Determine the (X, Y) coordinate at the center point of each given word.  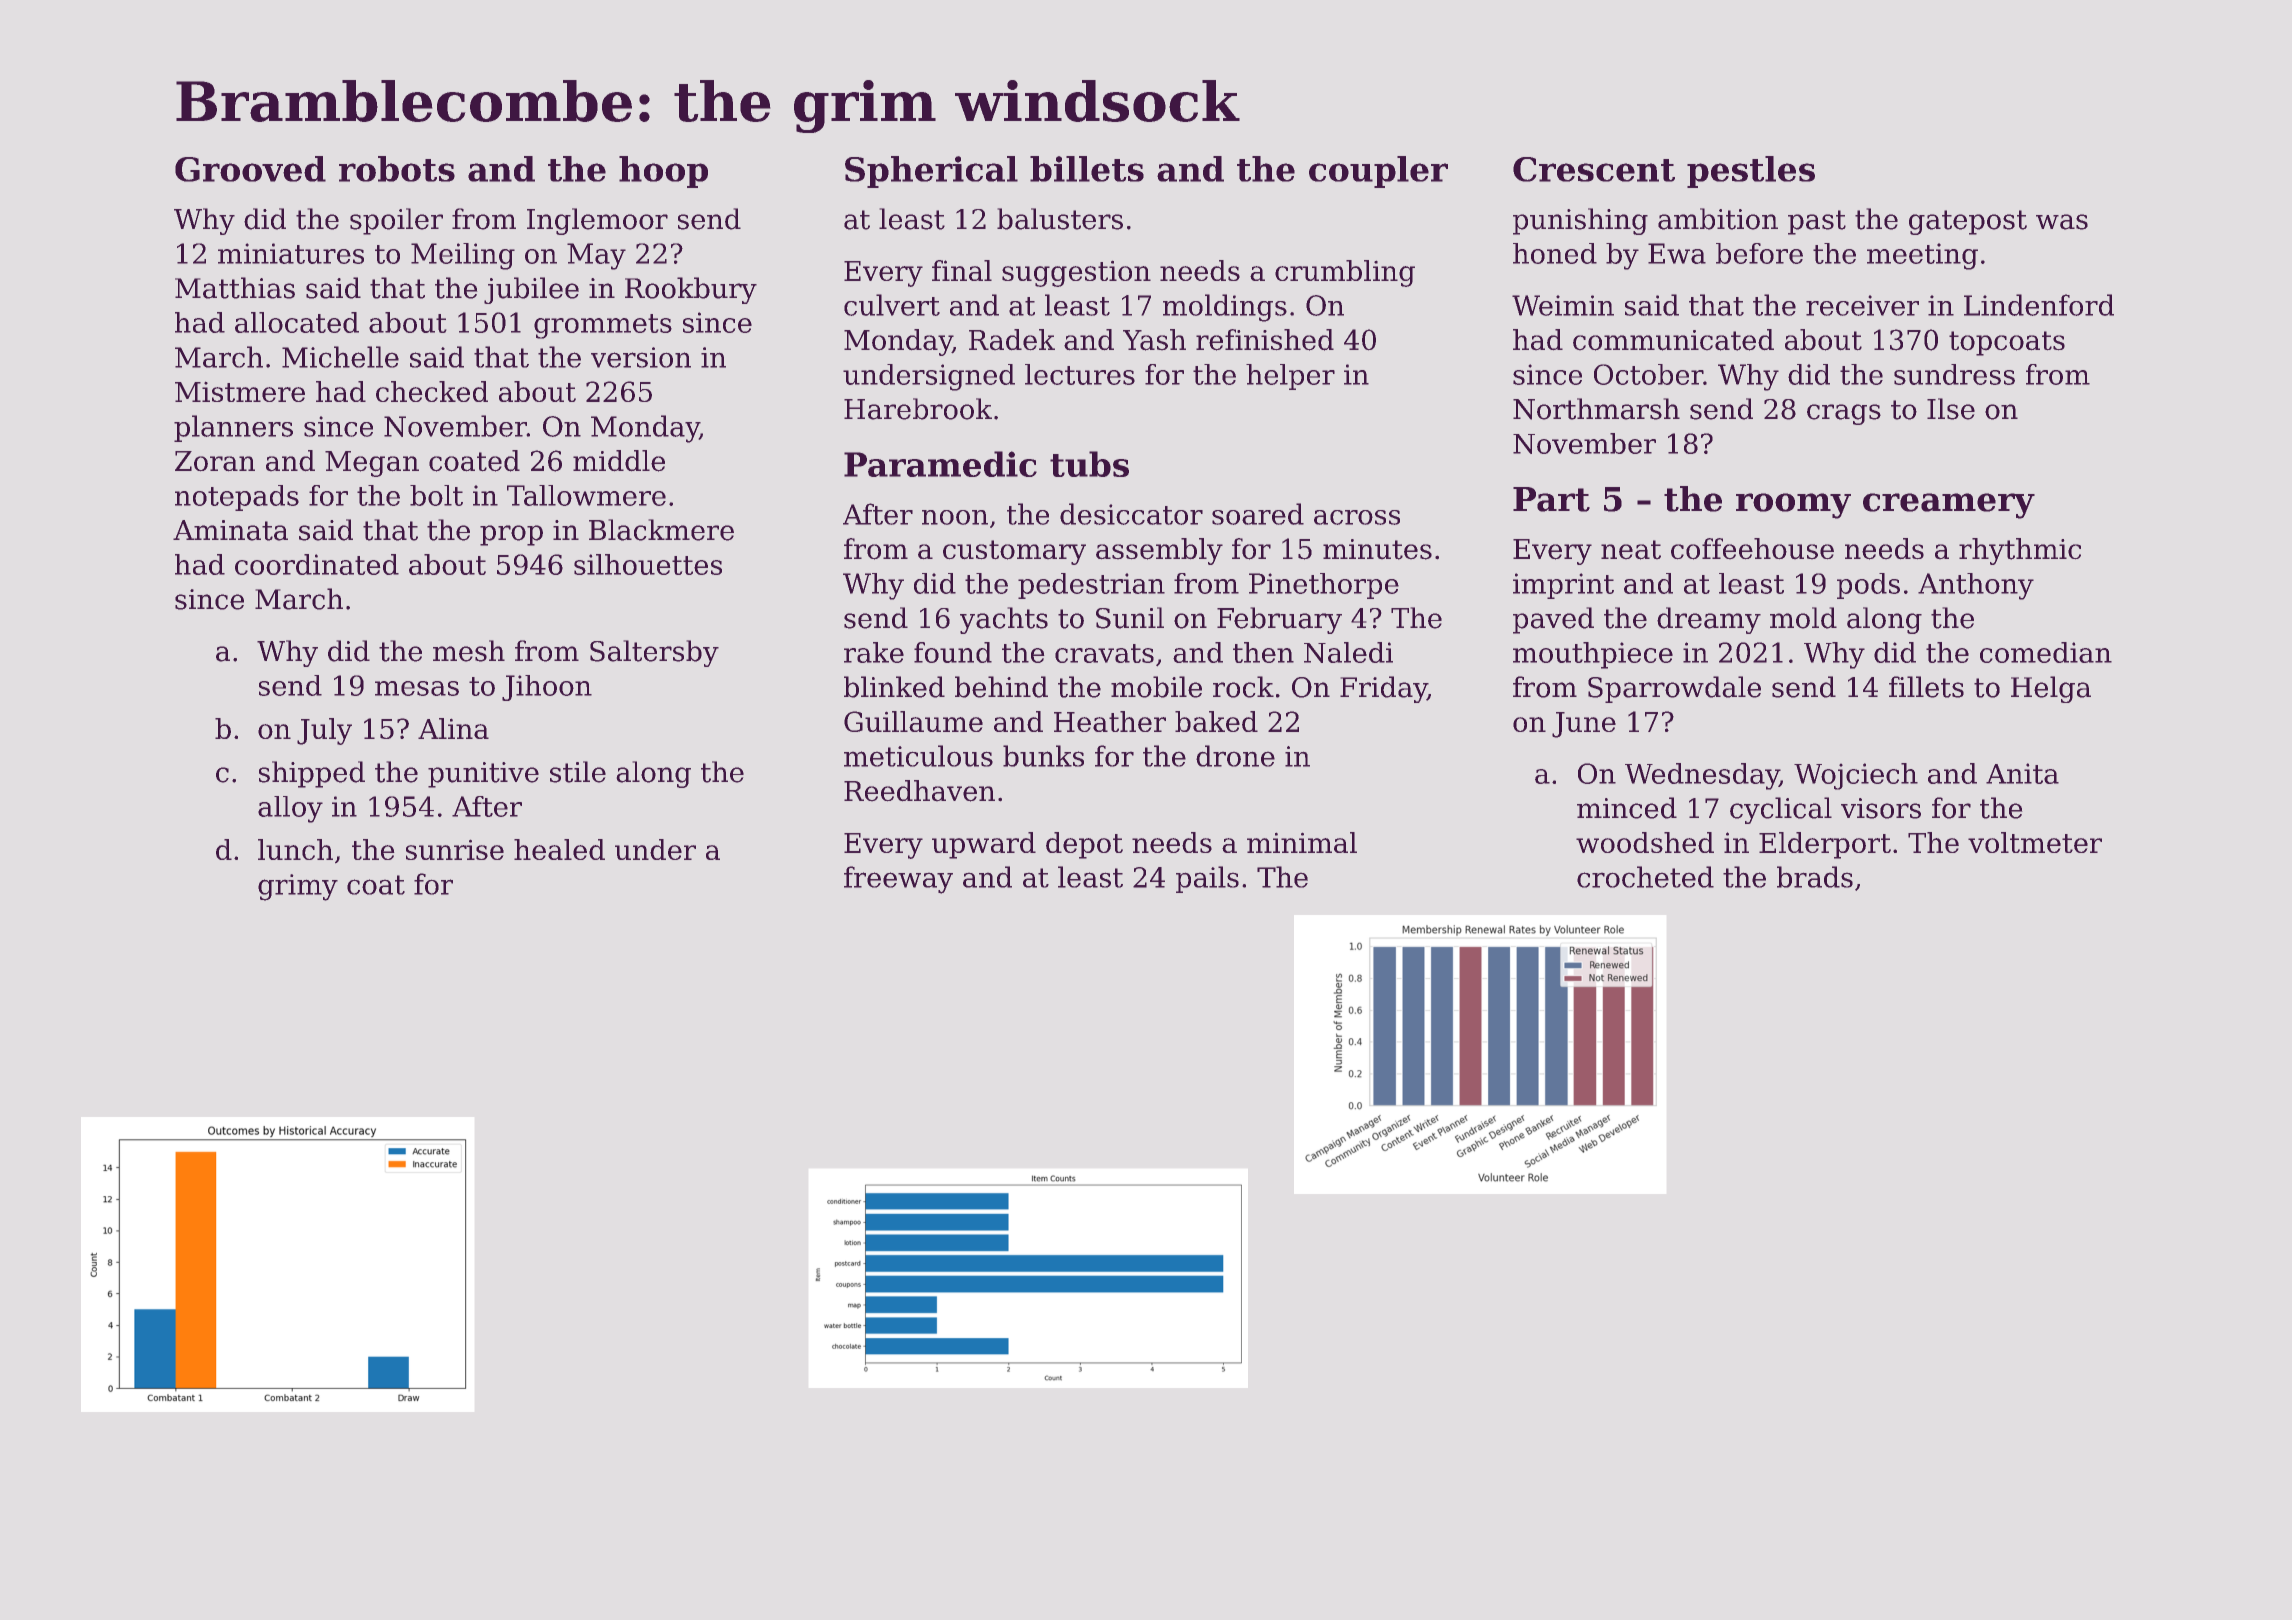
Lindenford (2039, 305)
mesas (417, 688)
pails (1207, 879)
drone (1235, 756)
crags (1844, 414)
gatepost (1968, 222)
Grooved (250, 169)
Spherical (931, 172)
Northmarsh (1596, 409)
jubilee (531, 290)
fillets (1926, 687)
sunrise (455, 849)
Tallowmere (586, 495)
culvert (892, 305)
